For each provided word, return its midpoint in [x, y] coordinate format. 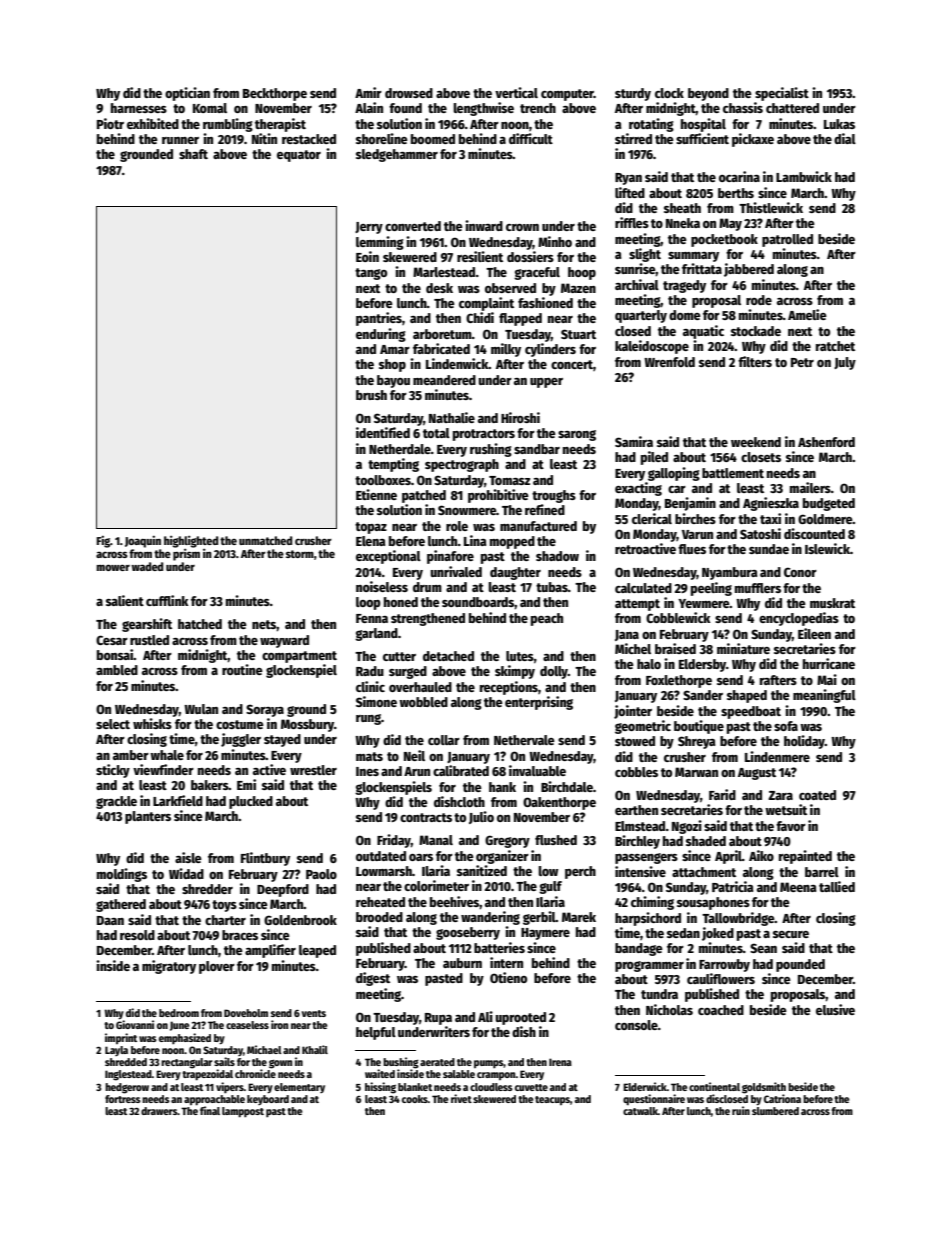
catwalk [640, 1111]
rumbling [228, 125]
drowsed [409, 93]
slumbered [775, 1111]
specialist [782, 94]
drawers [159, 1111]
